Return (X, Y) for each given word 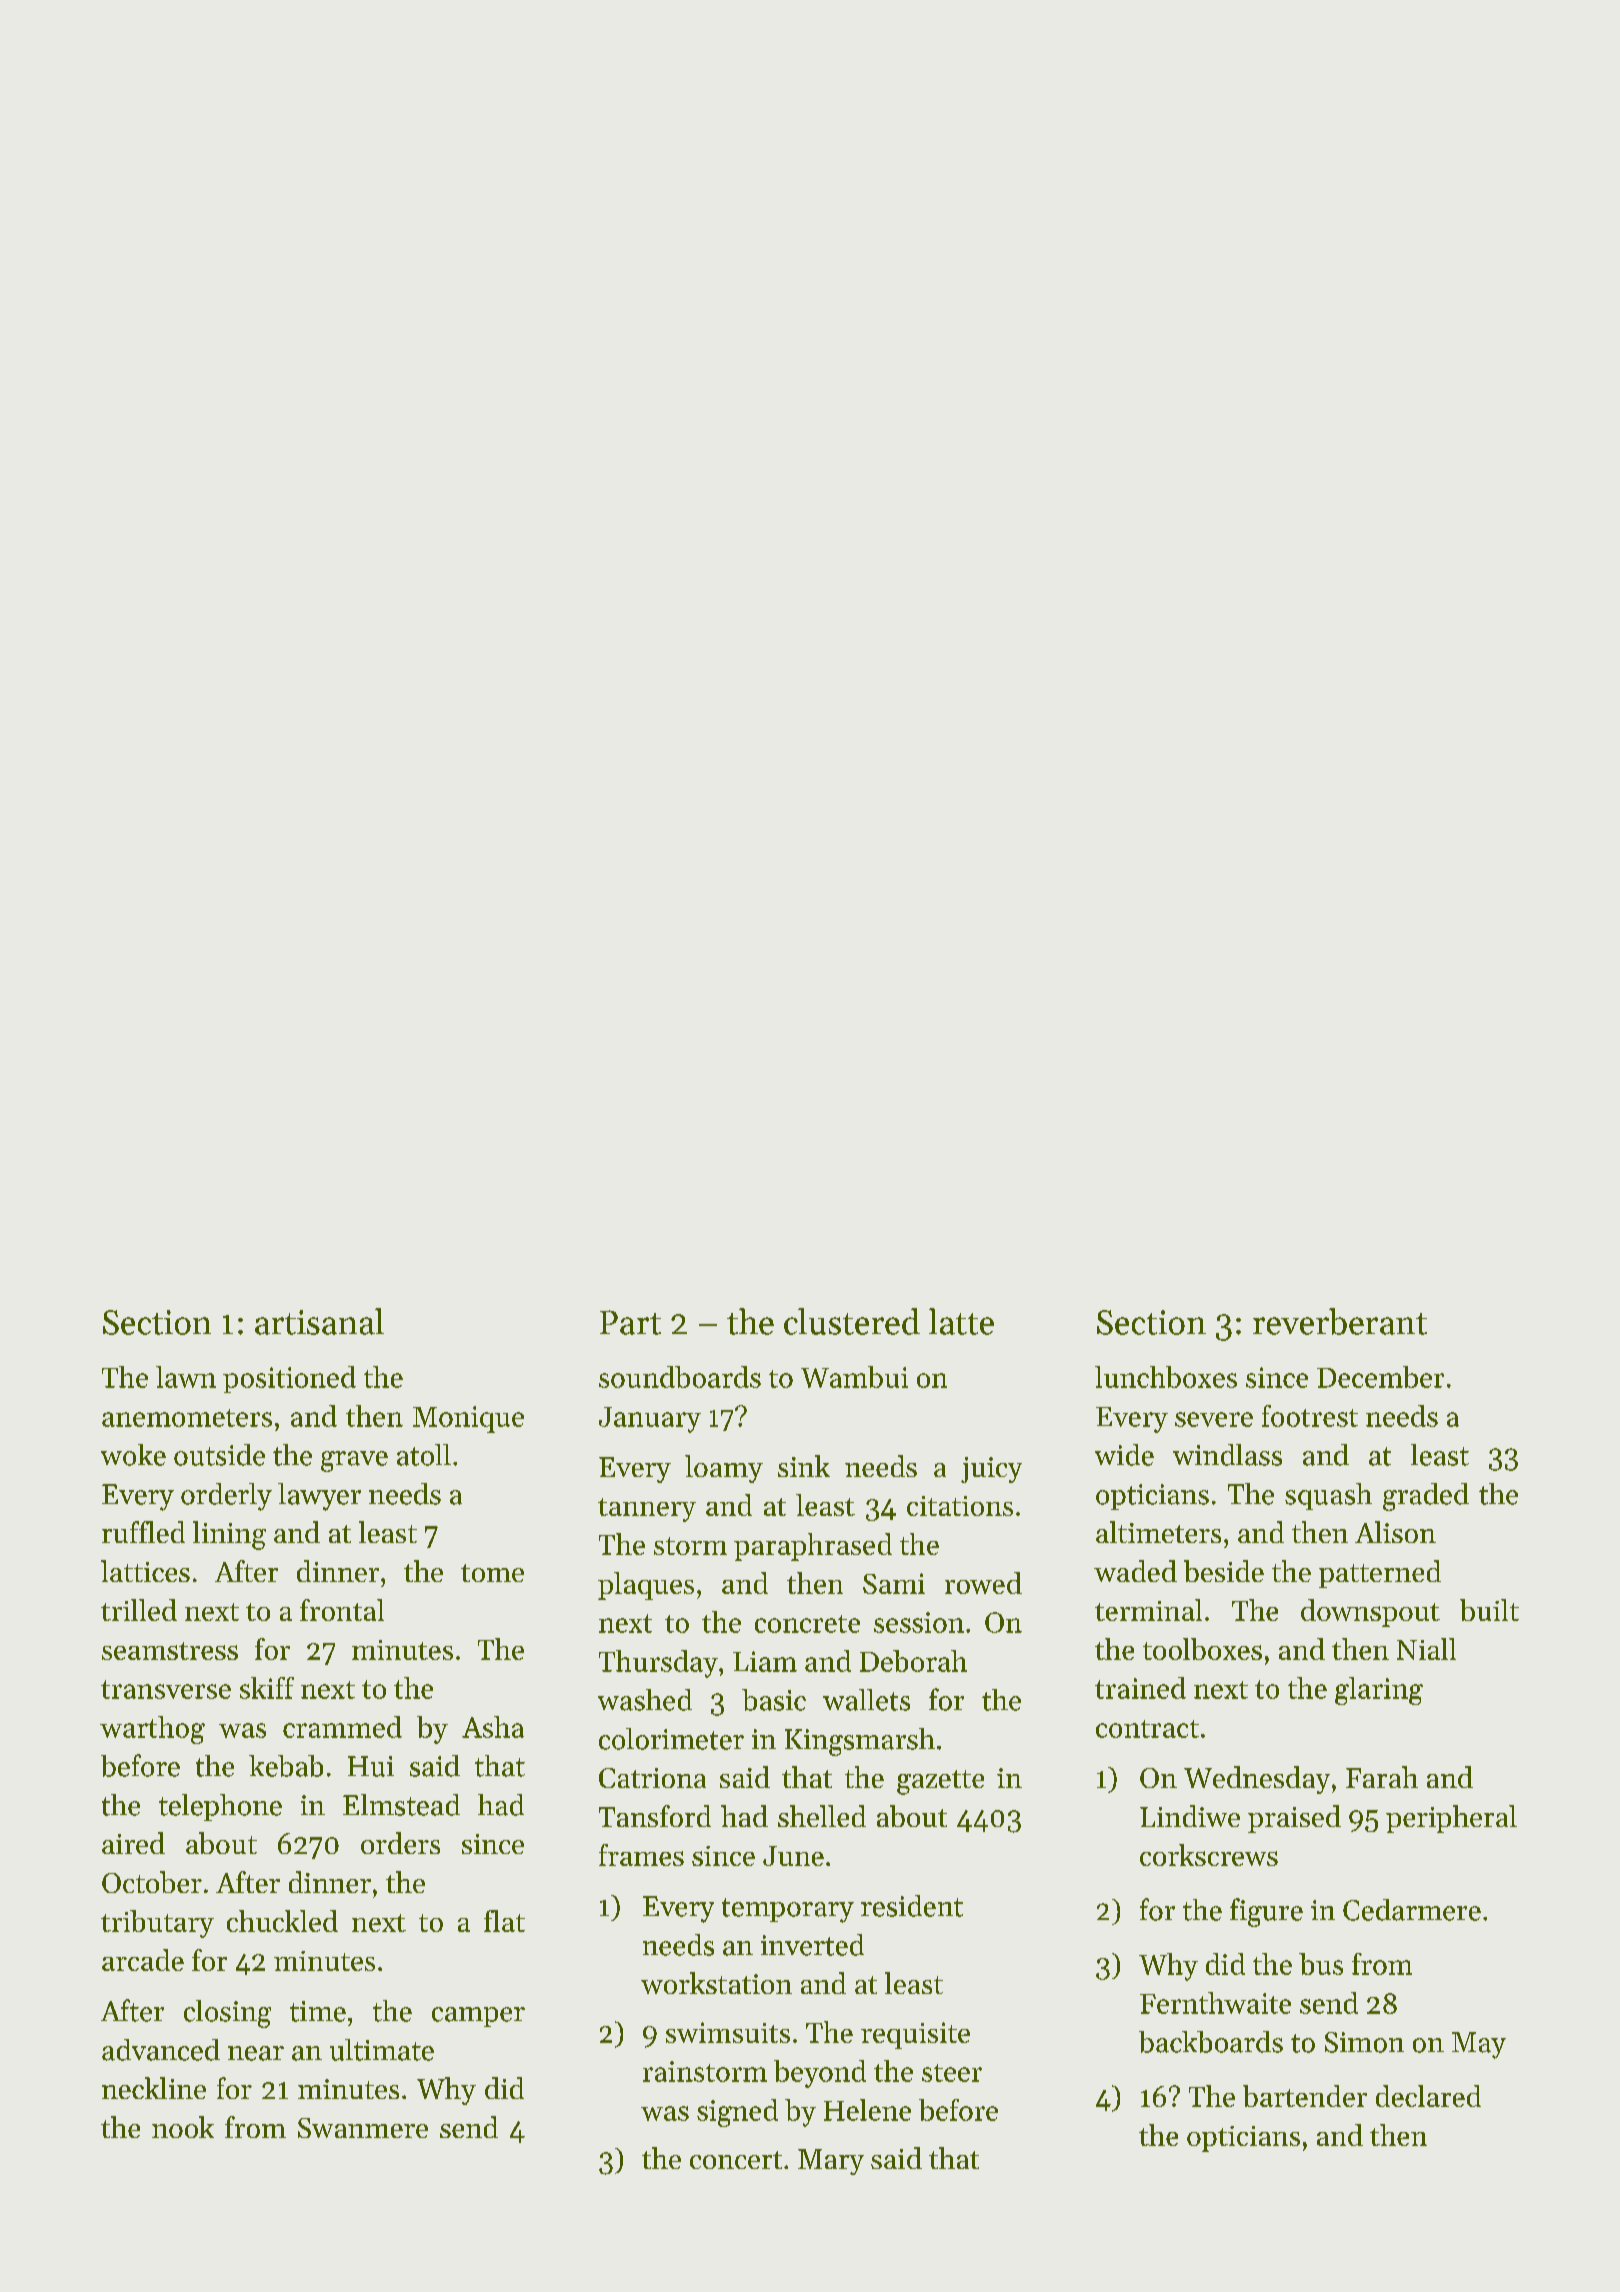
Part (630, 1322)
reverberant (1340, 1321)
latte (961, 1321)
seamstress (170, 1651)
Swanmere (363, 2128)
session (919, 1622)
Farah (1382, 1777)
